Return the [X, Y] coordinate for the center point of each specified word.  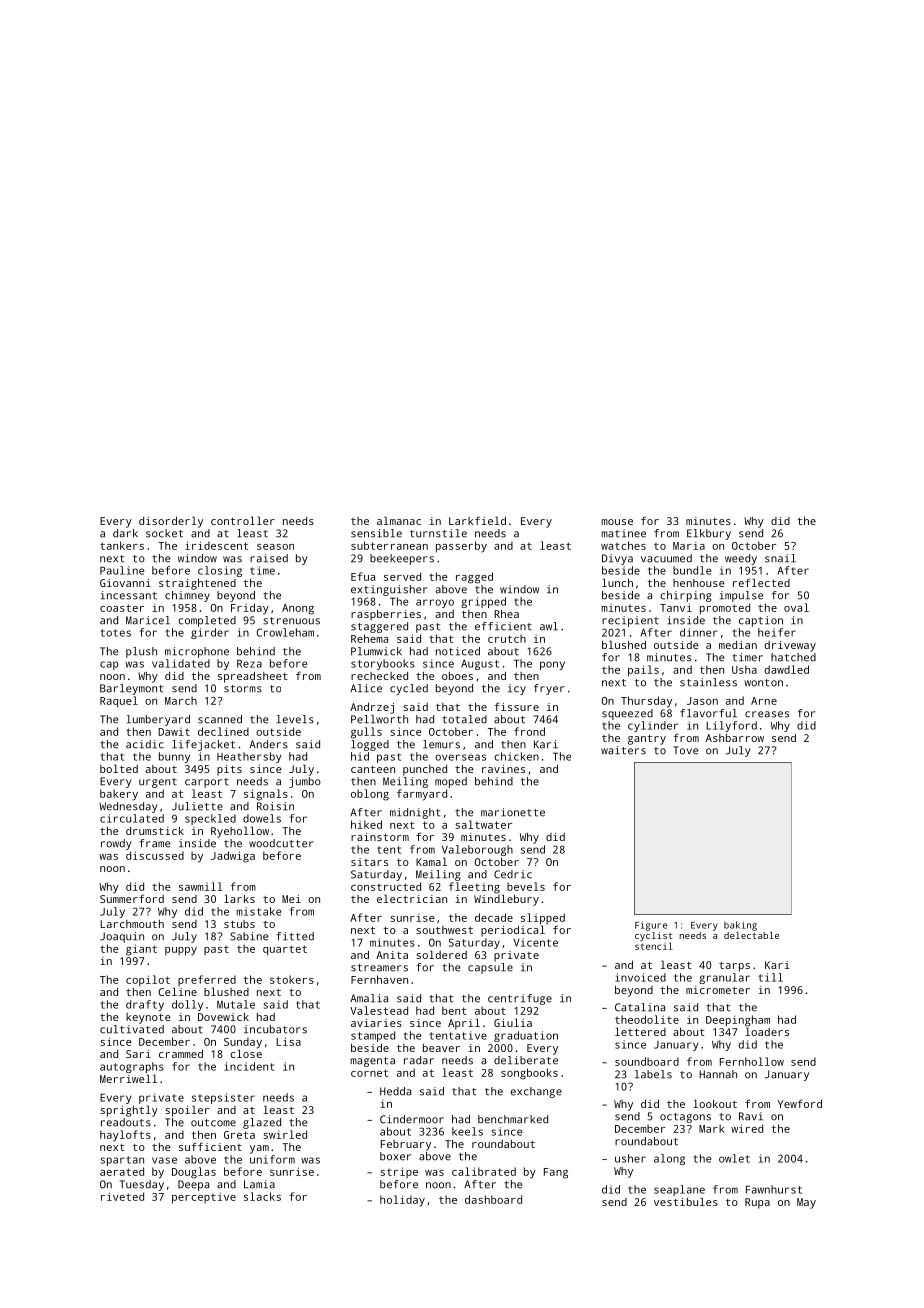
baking [740, 926]
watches [623, 545]
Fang [556, 1173]
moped [451, 782]
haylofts [125, 1136]
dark [125, 533]
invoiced [640, 977]
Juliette [197, 806]
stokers [292, 979]
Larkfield [477, 520]
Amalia [369, 998]
